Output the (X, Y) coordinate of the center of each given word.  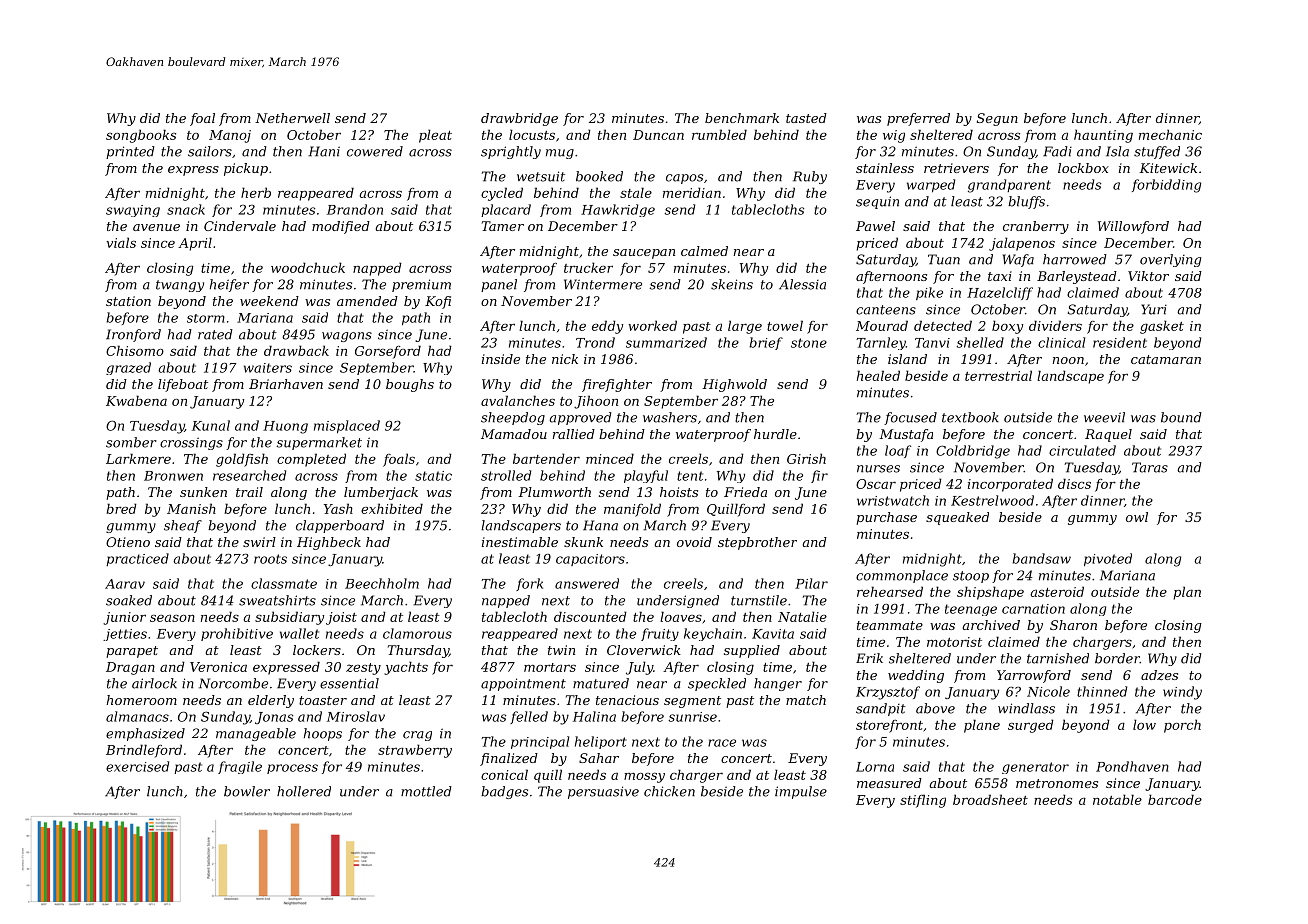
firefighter (617, 385)
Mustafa (906, 435)
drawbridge (519, 119)
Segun (997, 119)
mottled (426, 791)
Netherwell (292, 118)
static (433, 476)
